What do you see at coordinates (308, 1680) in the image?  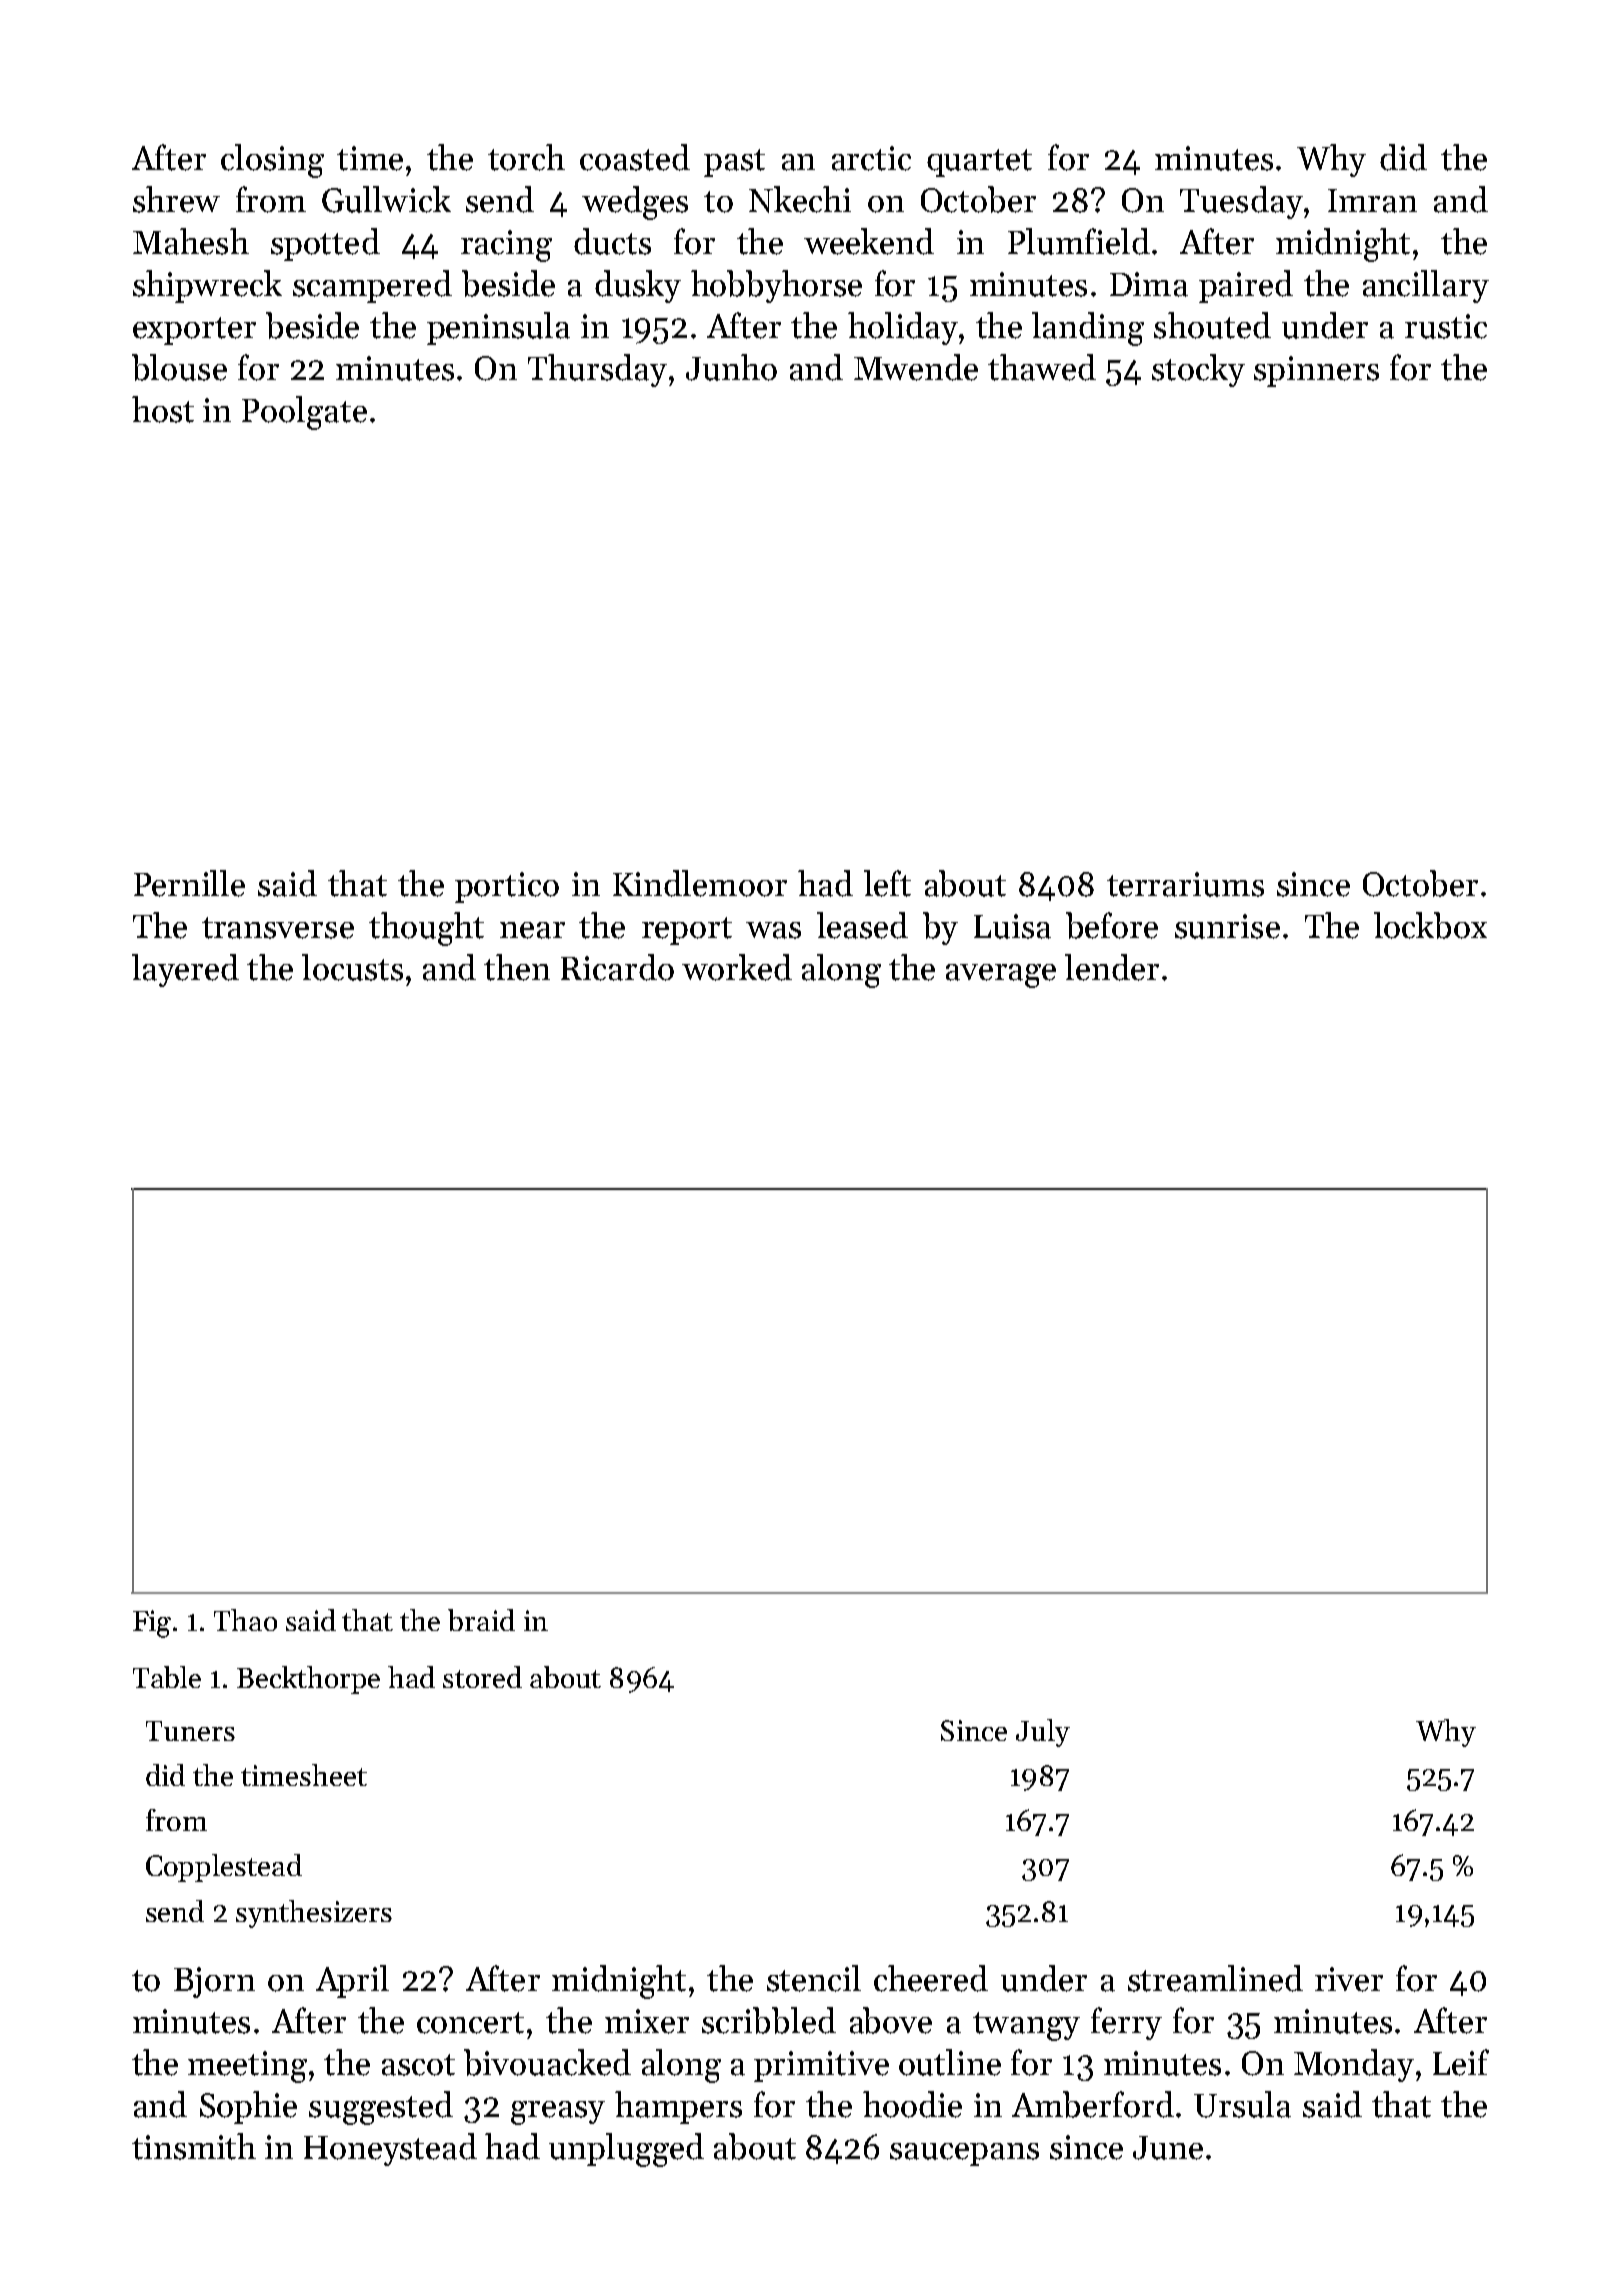 I see `Beckthorpe` at bounding box center [308, 1680].
